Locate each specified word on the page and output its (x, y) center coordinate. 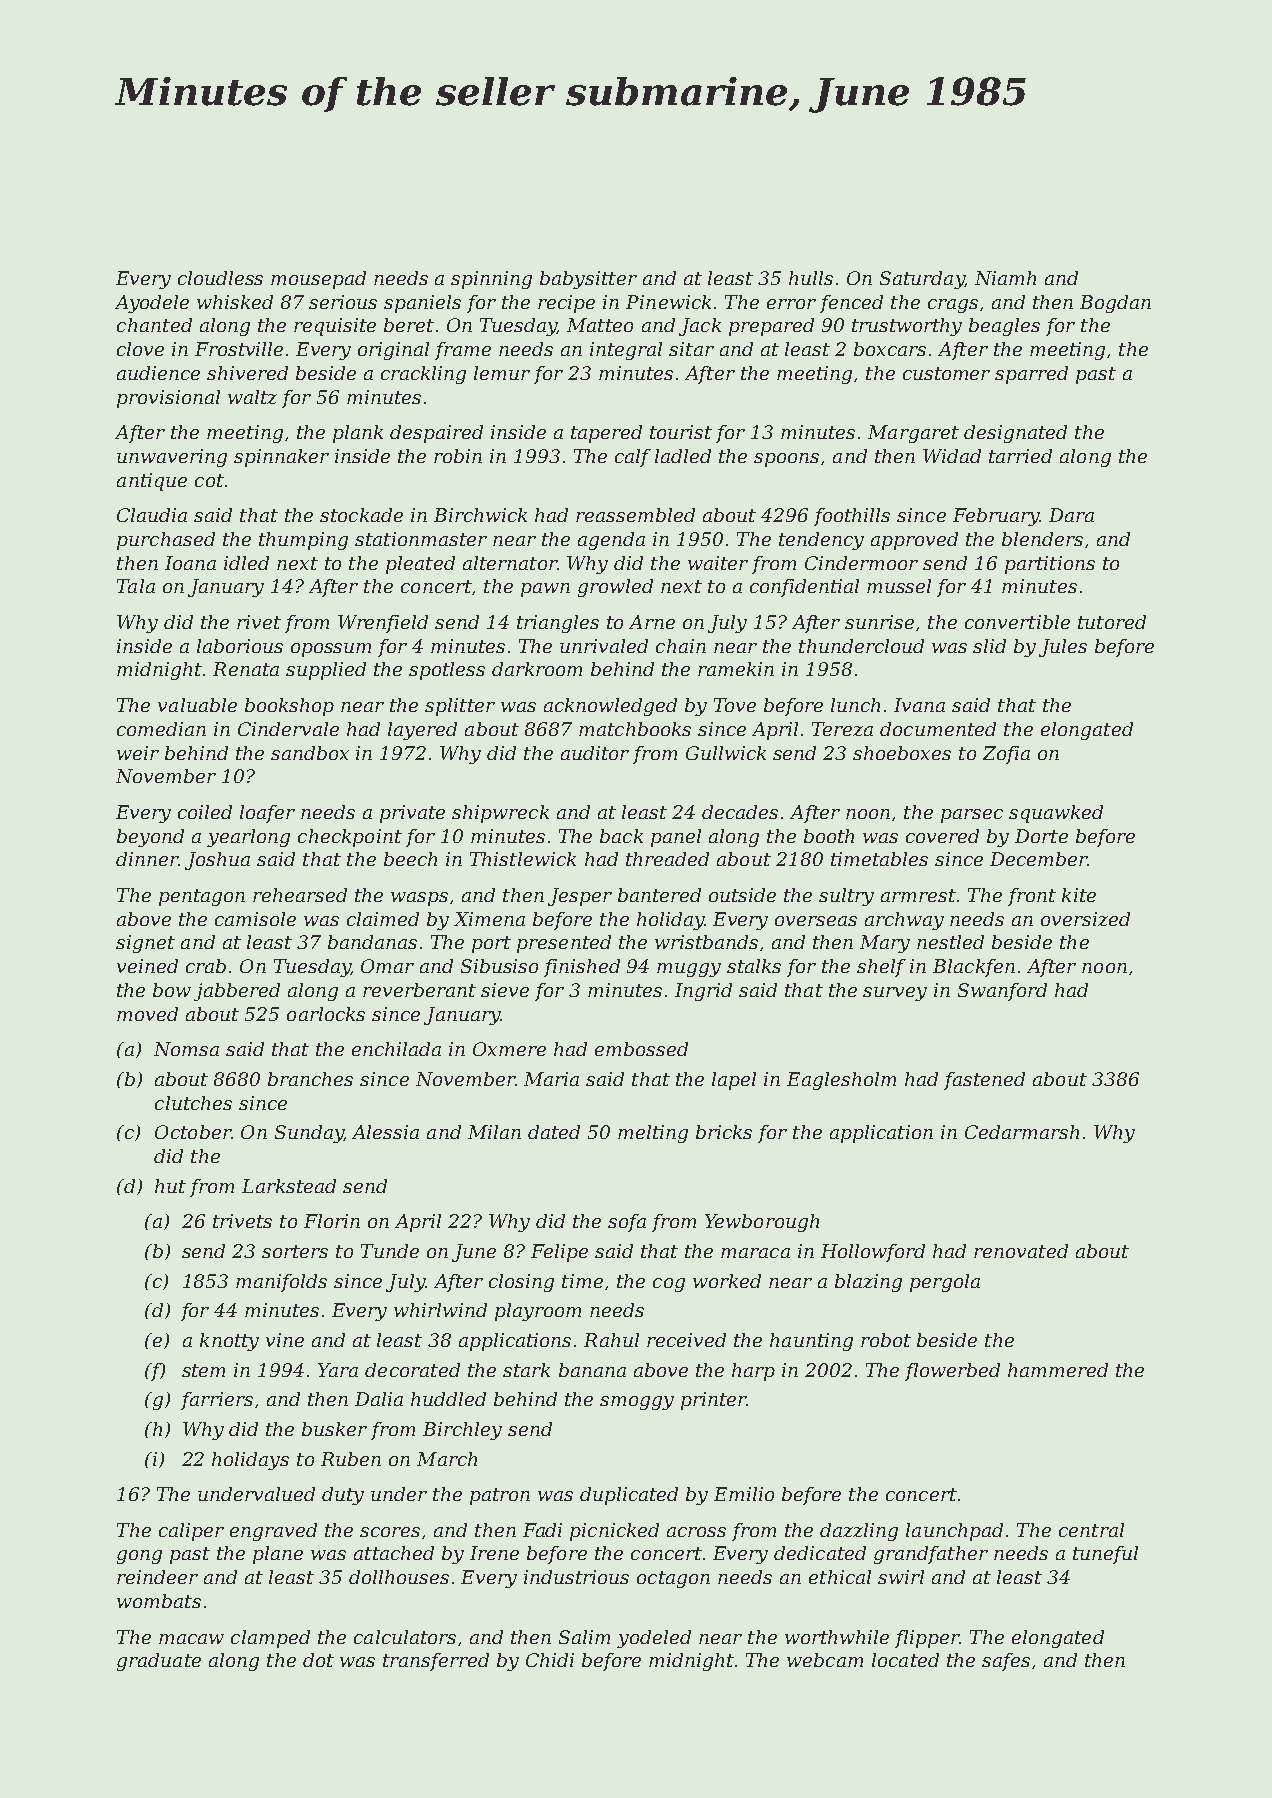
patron (500, 1496)
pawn (545, 590)
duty (343, 1496)
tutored (1112, 622)
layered (422, 731)
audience (158, 373)
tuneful (1105, 1555)
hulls (811, 278)
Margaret (913, 434)
